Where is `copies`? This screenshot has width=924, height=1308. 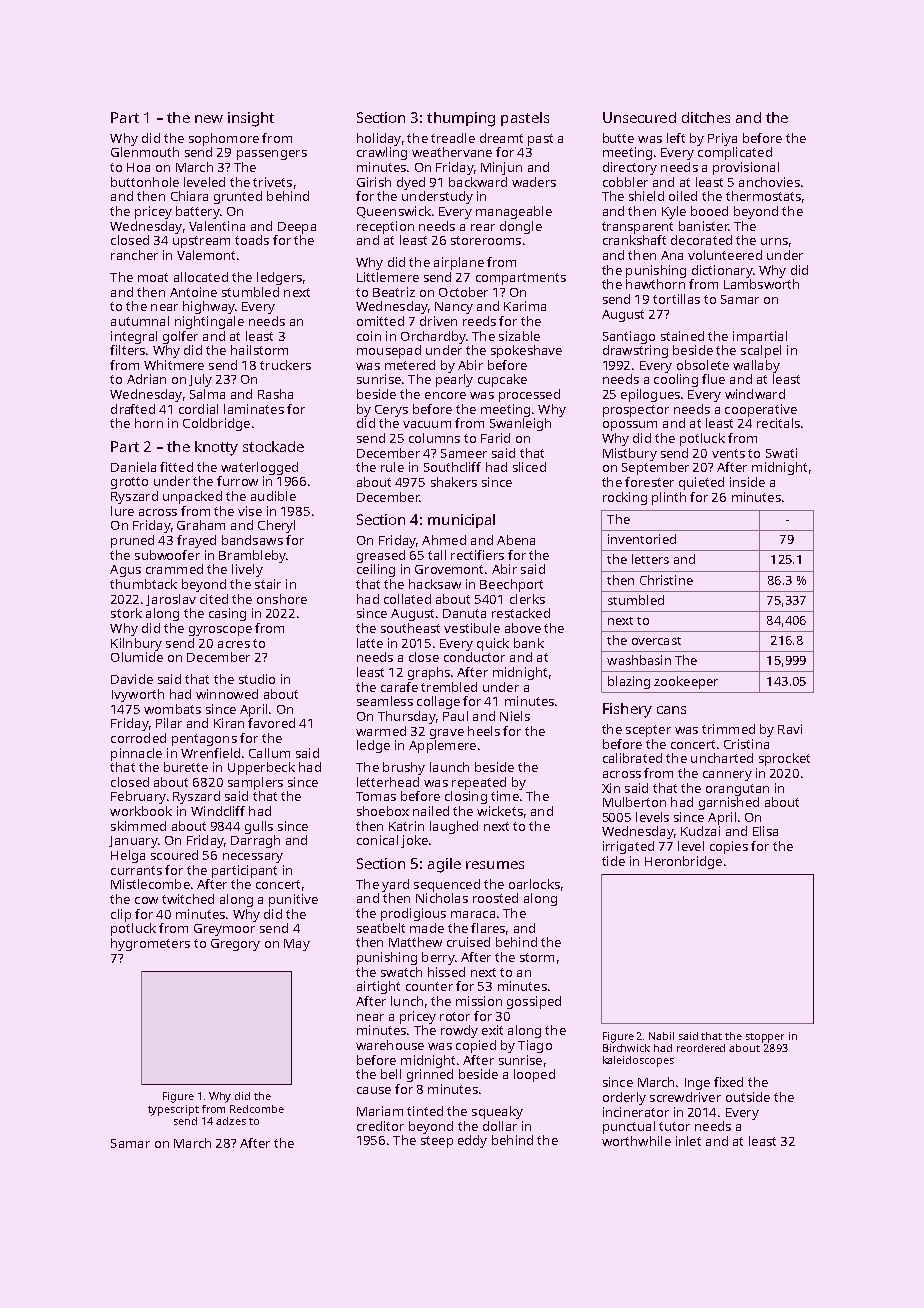 copies is located at coordinates (729, 847).
